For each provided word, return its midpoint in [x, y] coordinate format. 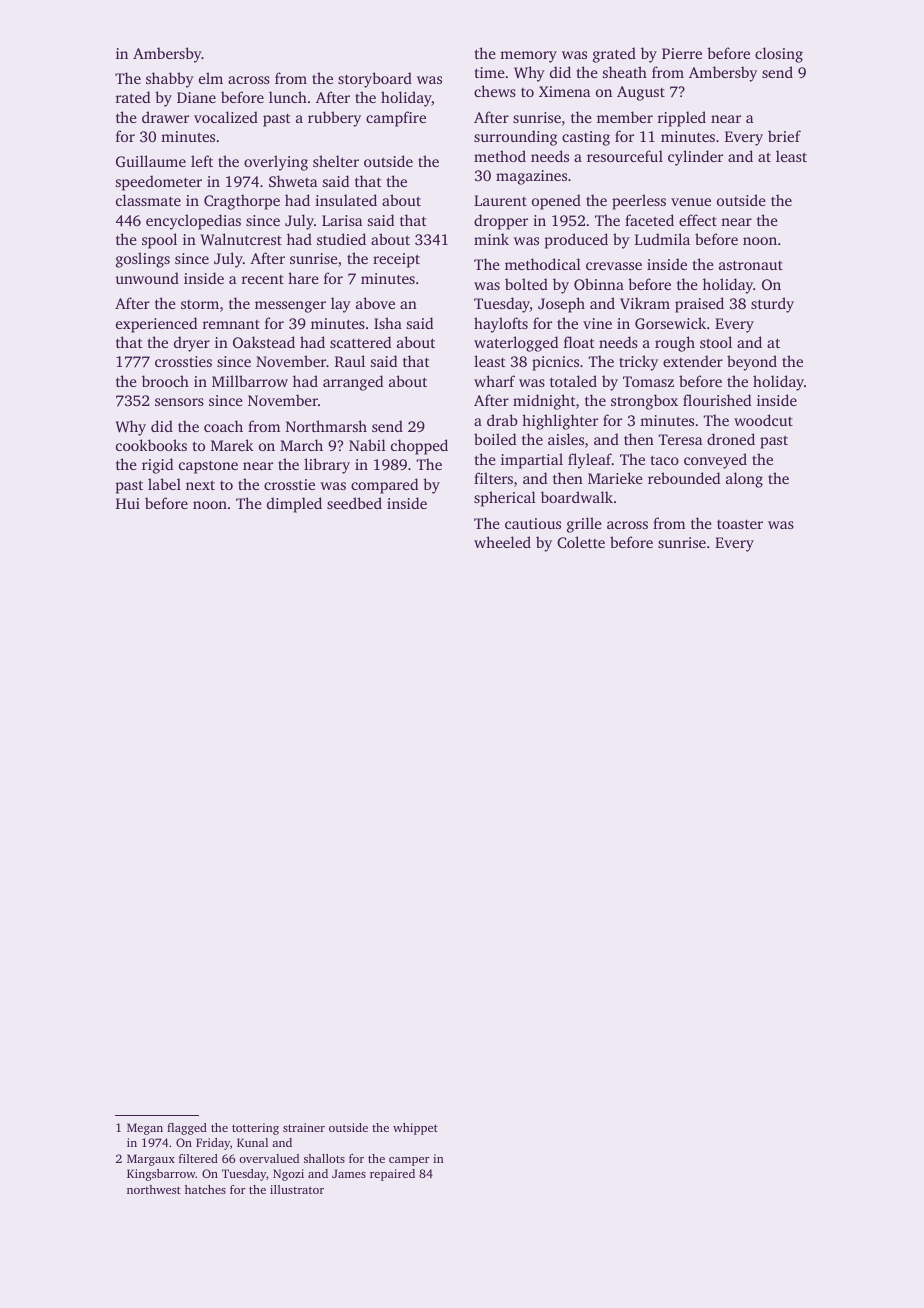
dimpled [294, 505]
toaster [740, 524]
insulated [346, 200]
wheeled [502, 542]
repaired [392, 1175]
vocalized [226, 117]
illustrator [297, 1189]
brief [784, 136]
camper [409, 1161]
